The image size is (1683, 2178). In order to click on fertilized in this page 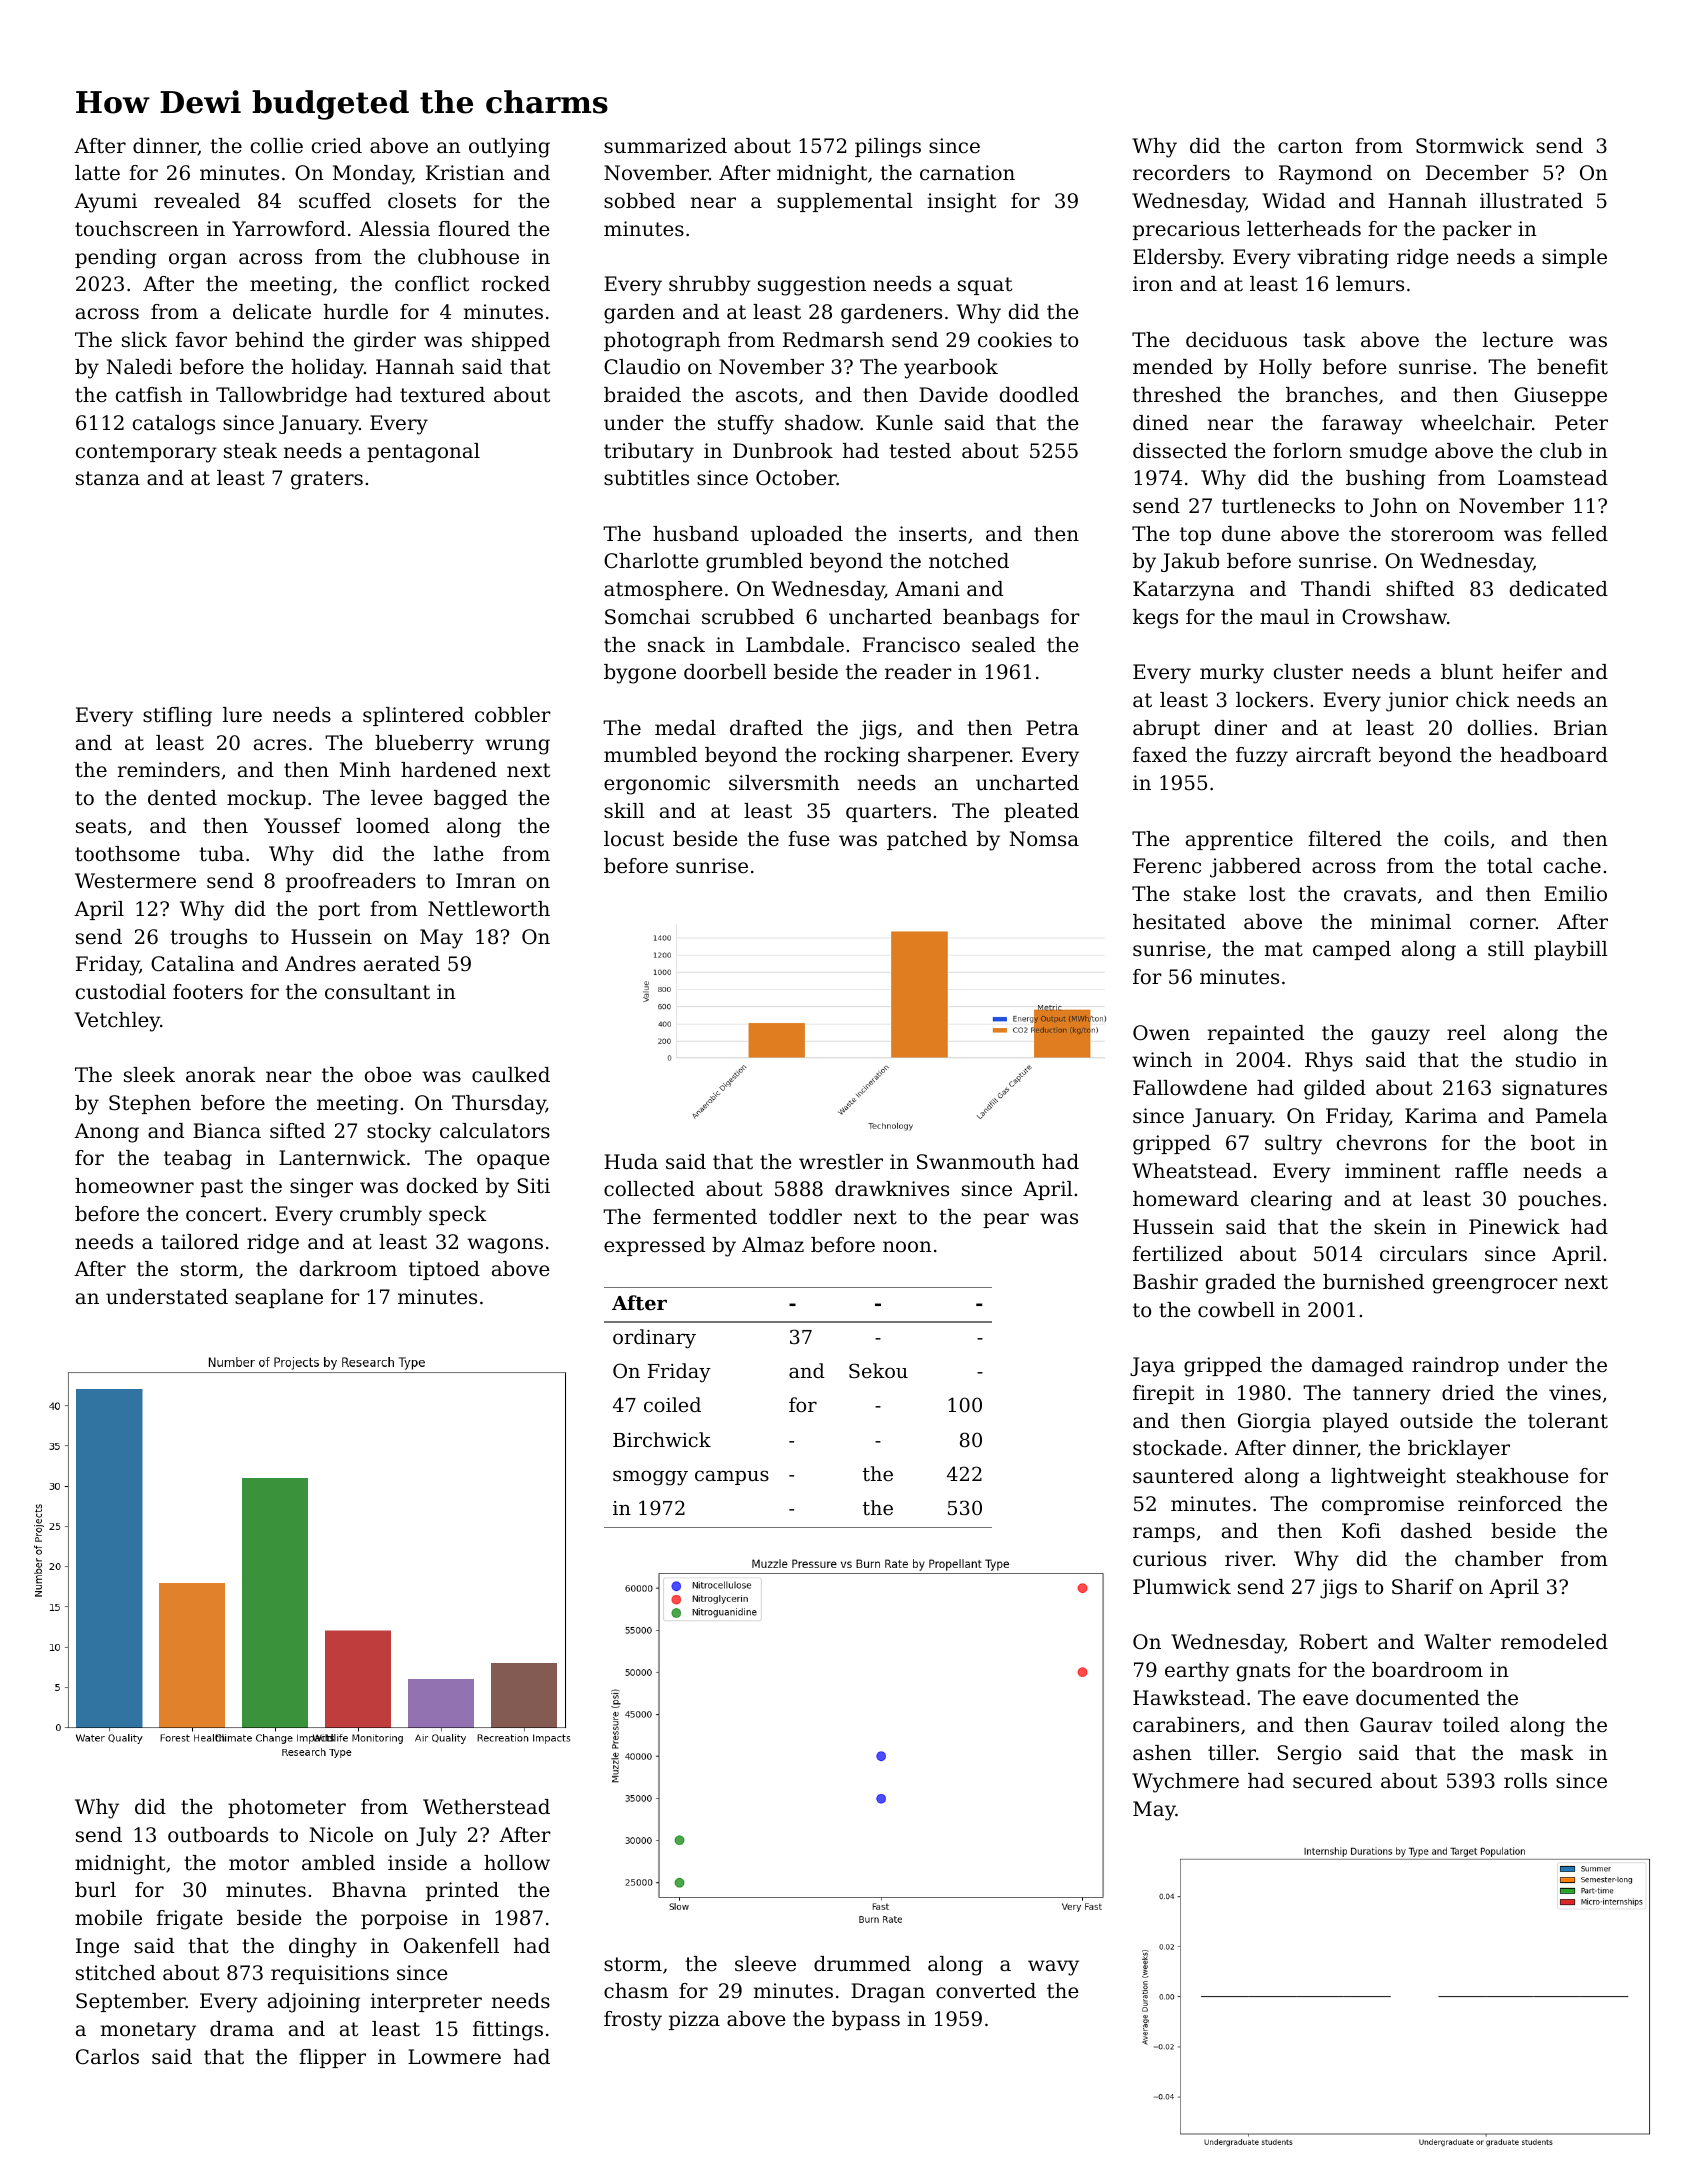, I will do `click(1178, 1254)`.
